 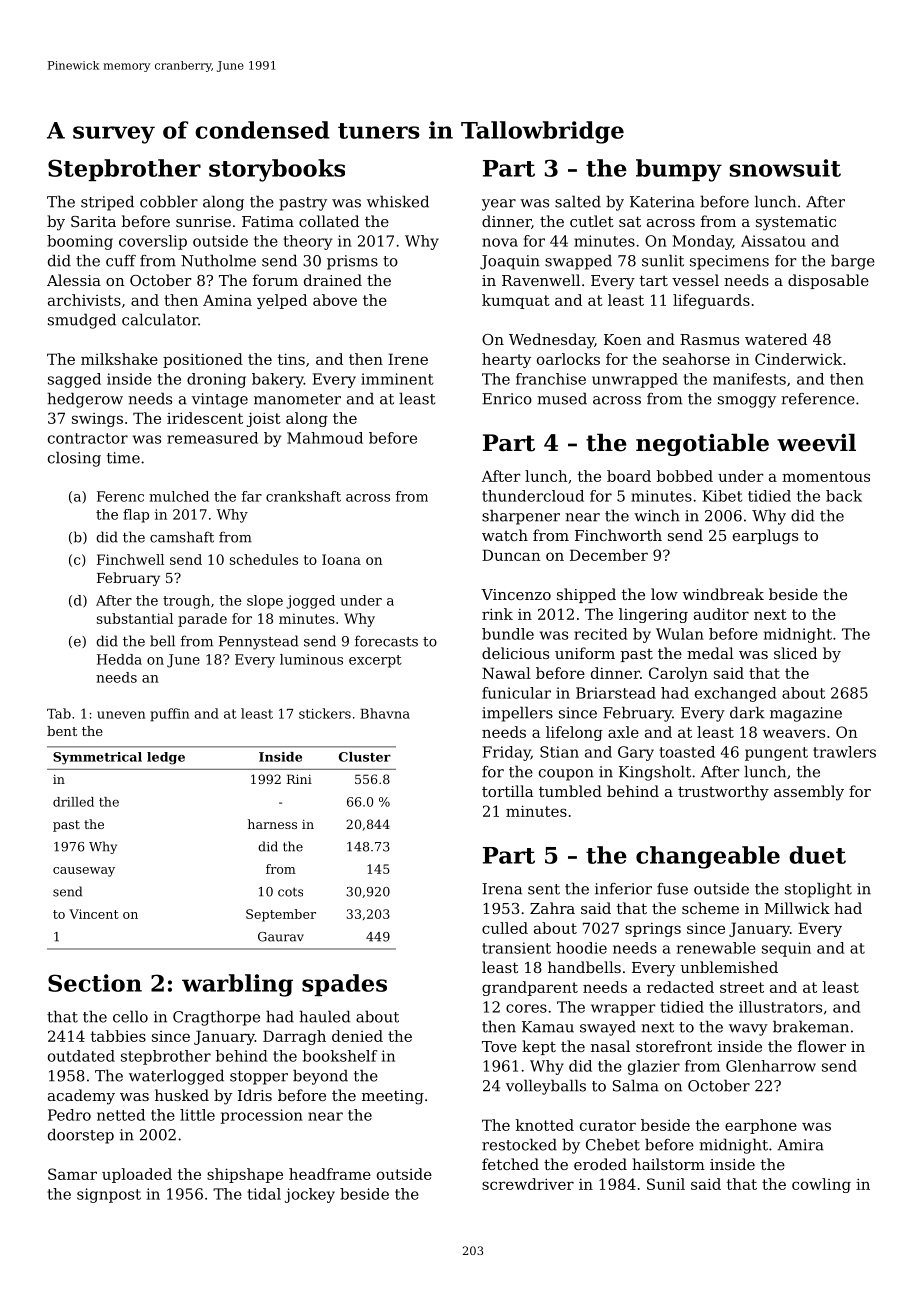 What do you see at coordinates (182, 1095) in the screenshot?
I see `husked` at bounding box center [182, 1095].
